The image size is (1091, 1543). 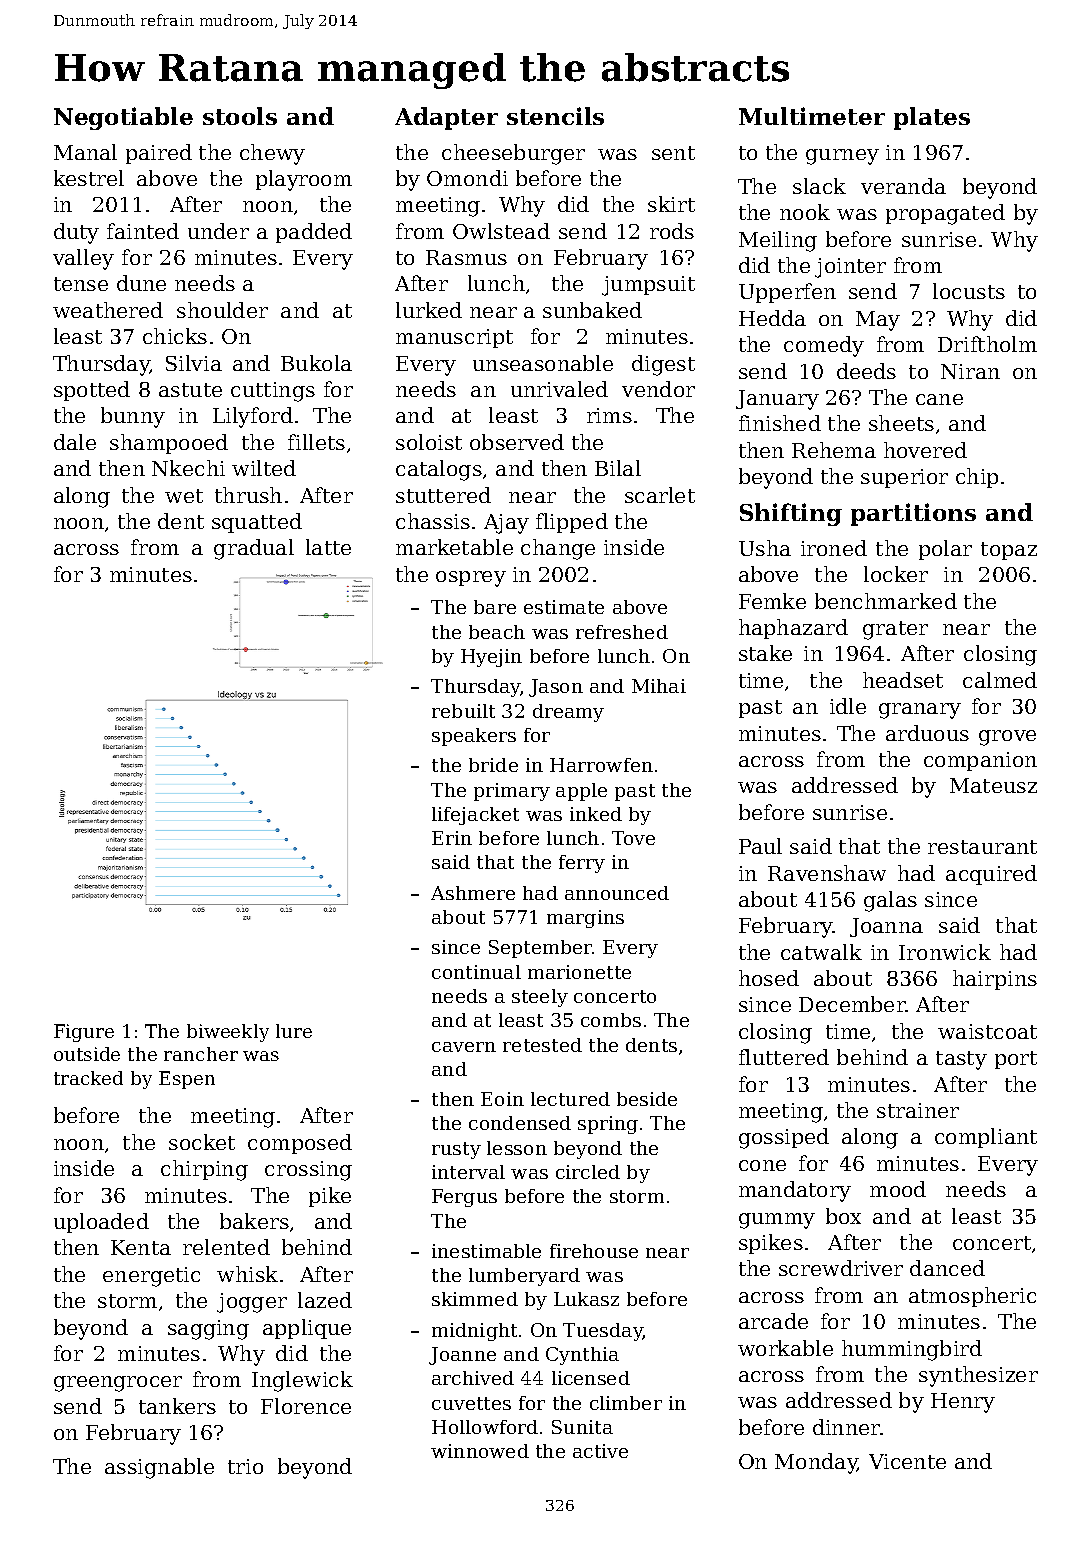 What do you see at coordinates (912, 1350) in the image?
I see `hummingbird` at bounding box center [912, 1350].
